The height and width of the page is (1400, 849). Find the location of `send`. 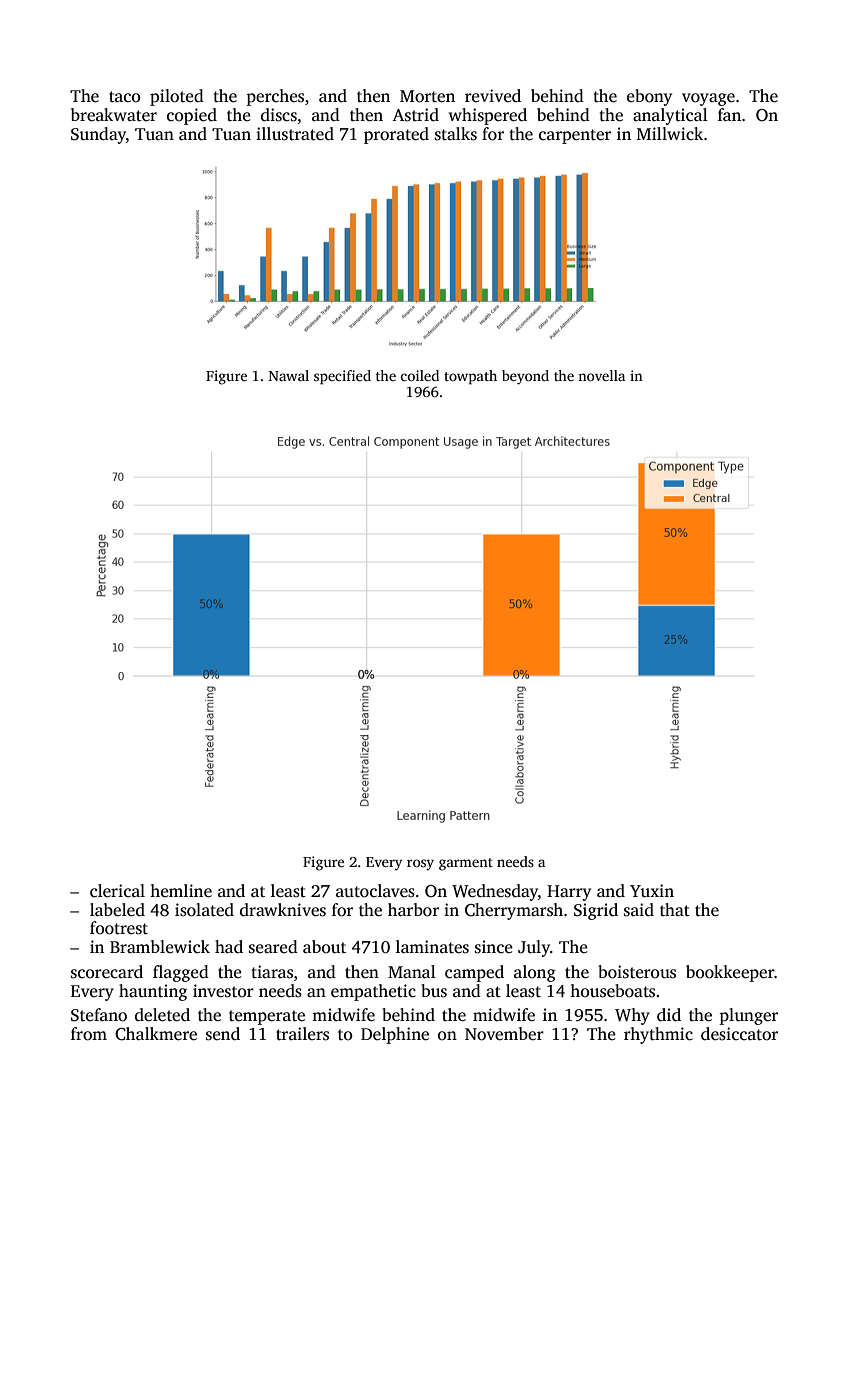

send is located at coordinates (223, 1034).
